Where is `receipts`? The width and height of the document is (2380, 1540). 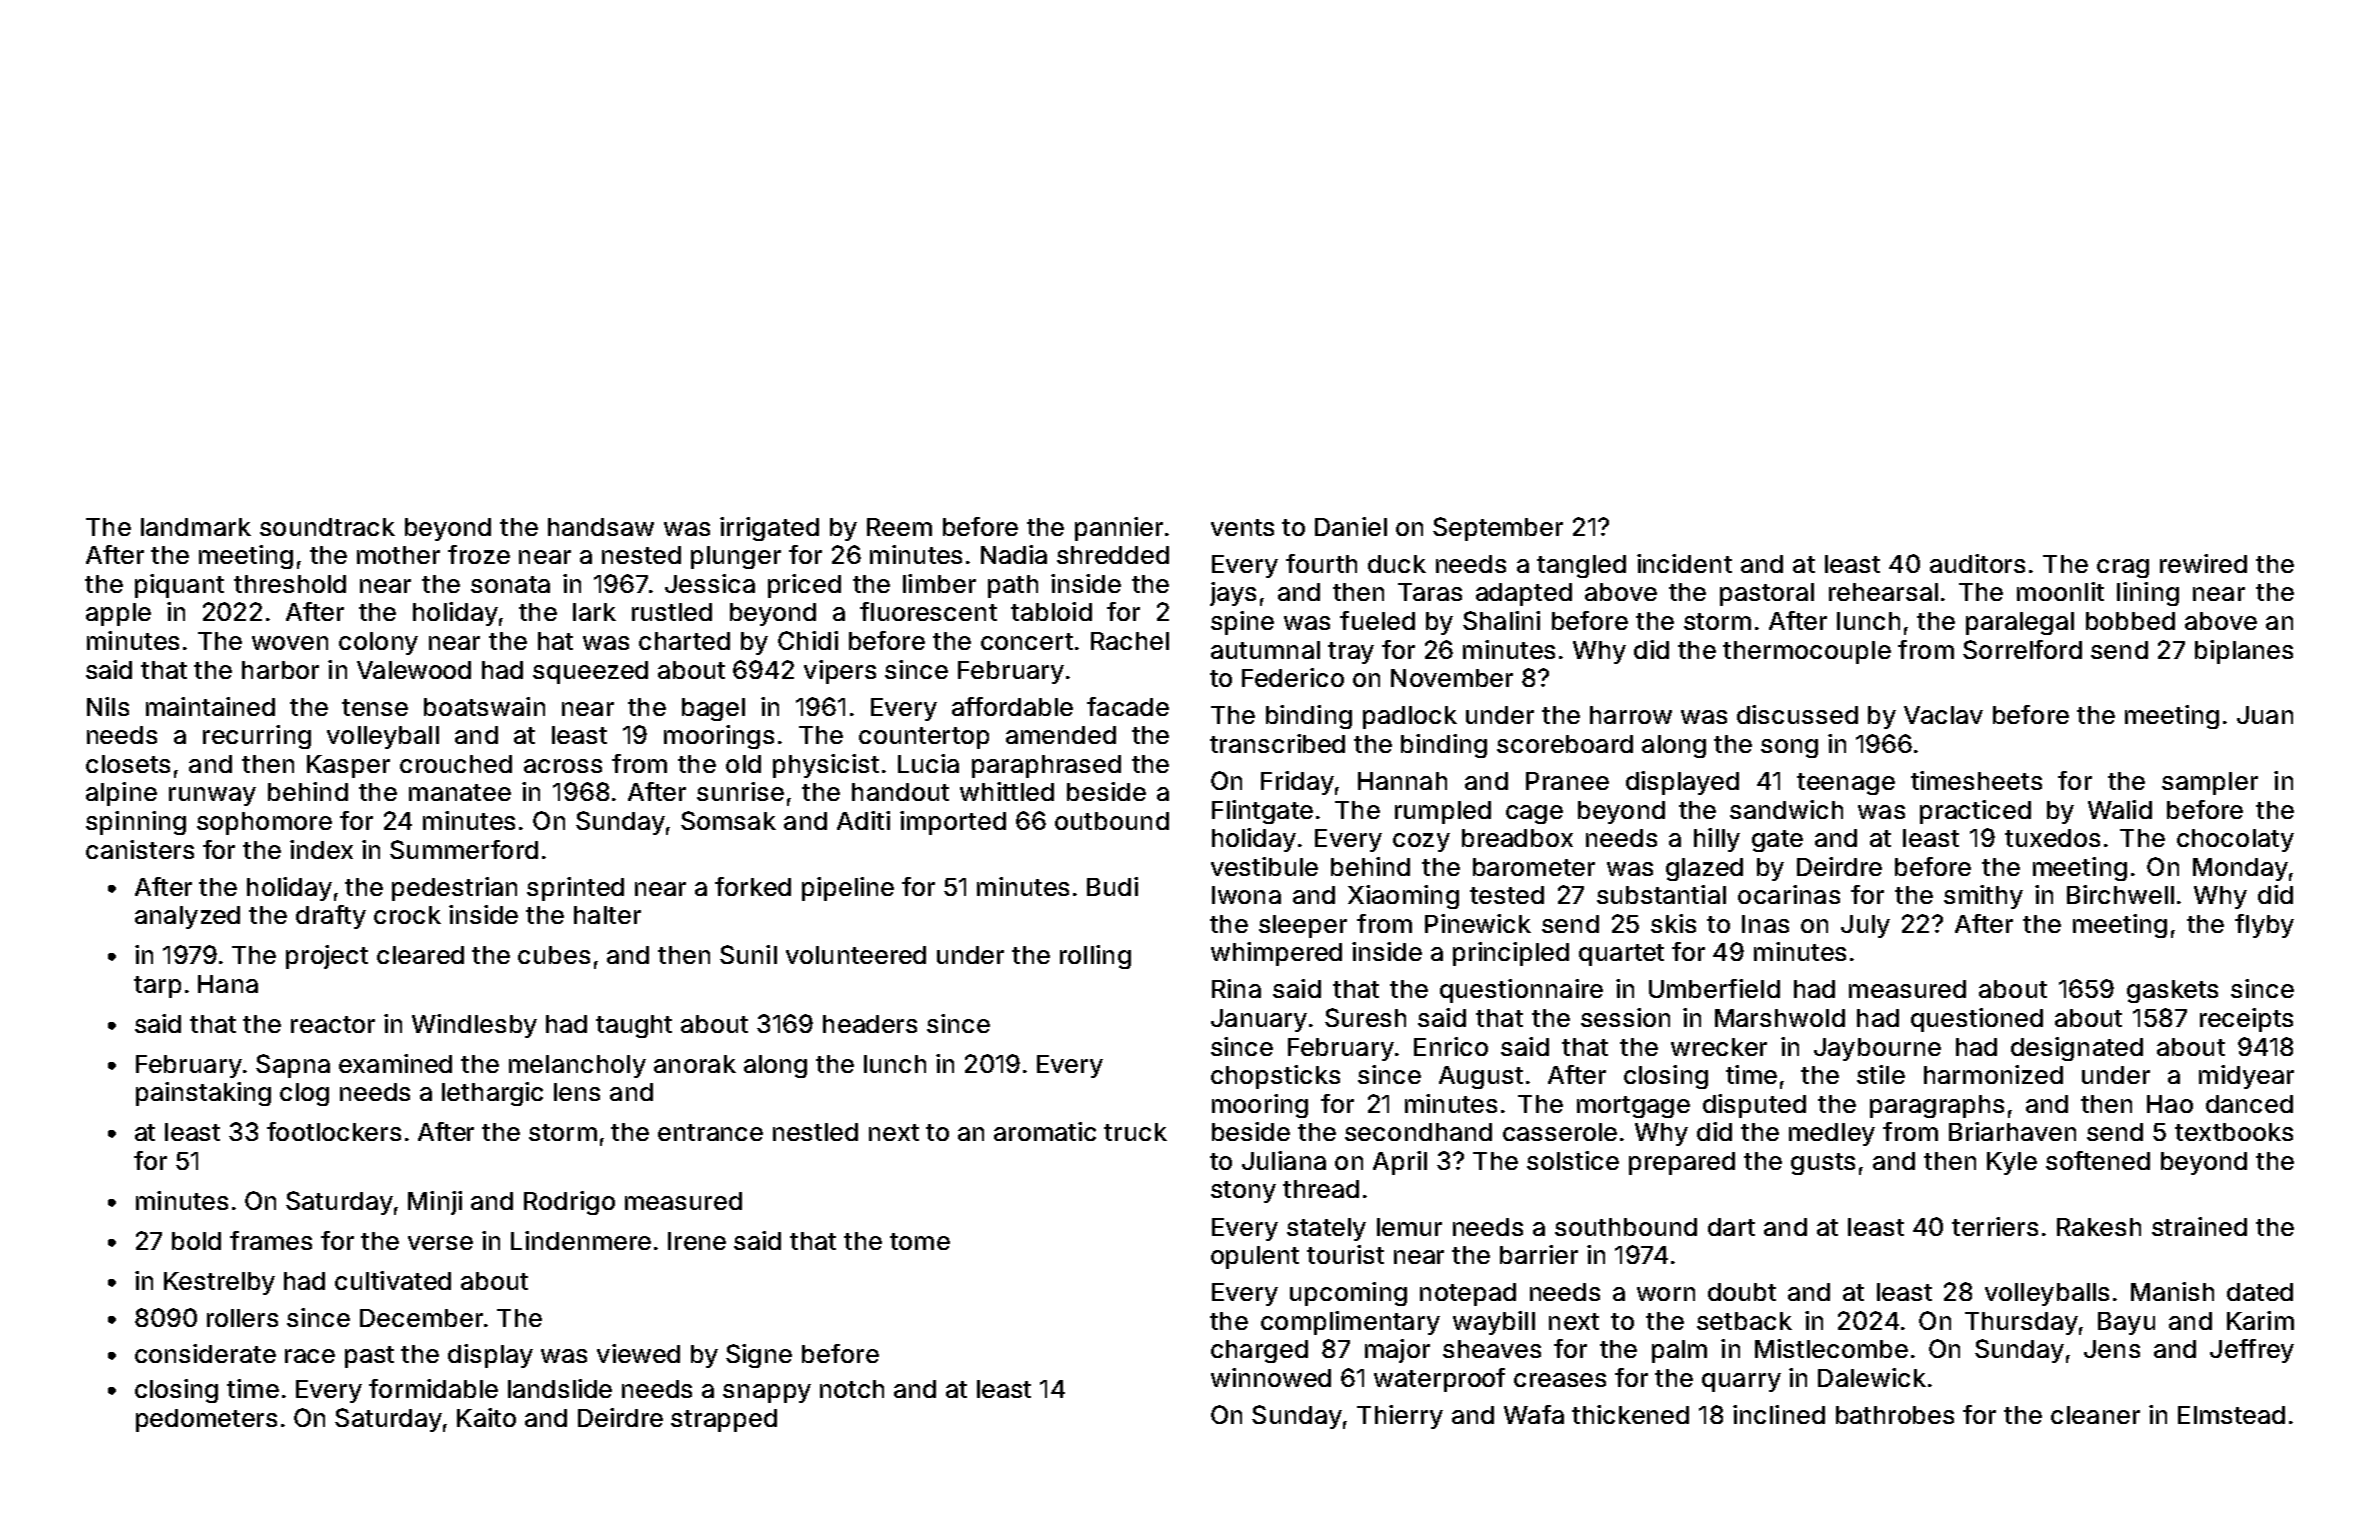 receipts is located at coordinates (2246, 1020).
